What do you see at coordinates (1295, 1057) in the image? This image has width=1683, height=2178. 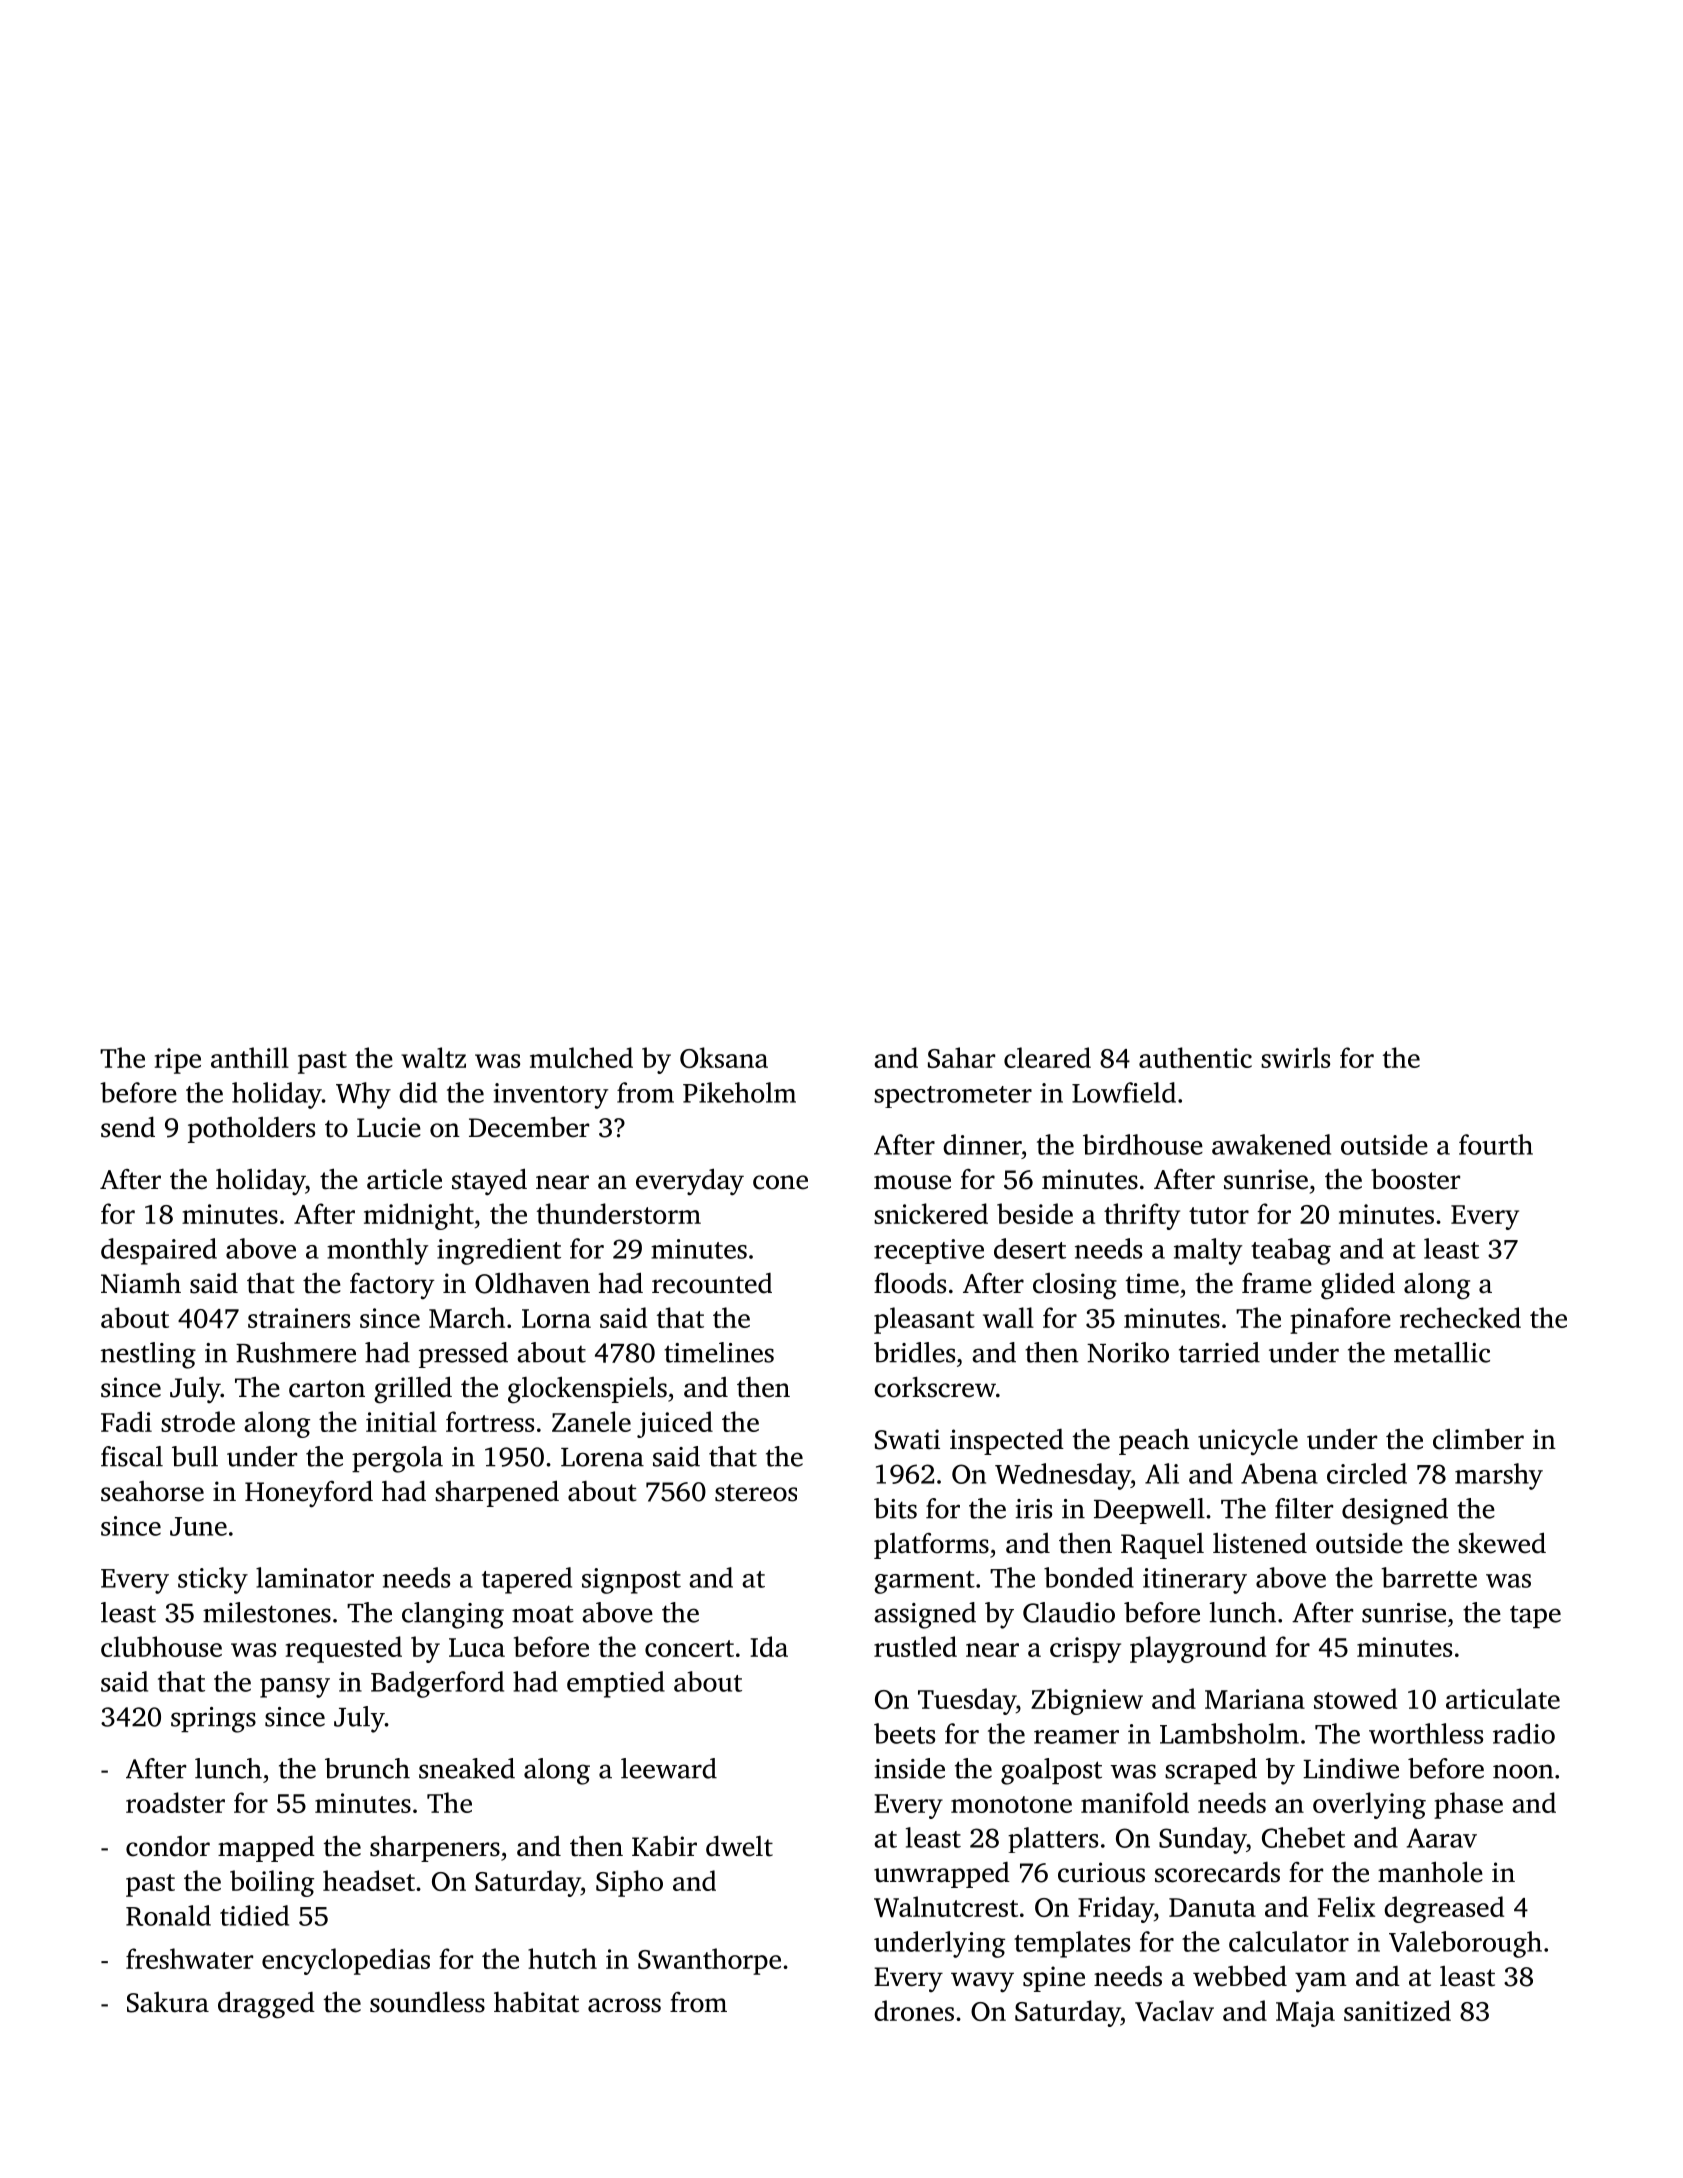 I see `swirls` at bounding box center [1295, 1057].
